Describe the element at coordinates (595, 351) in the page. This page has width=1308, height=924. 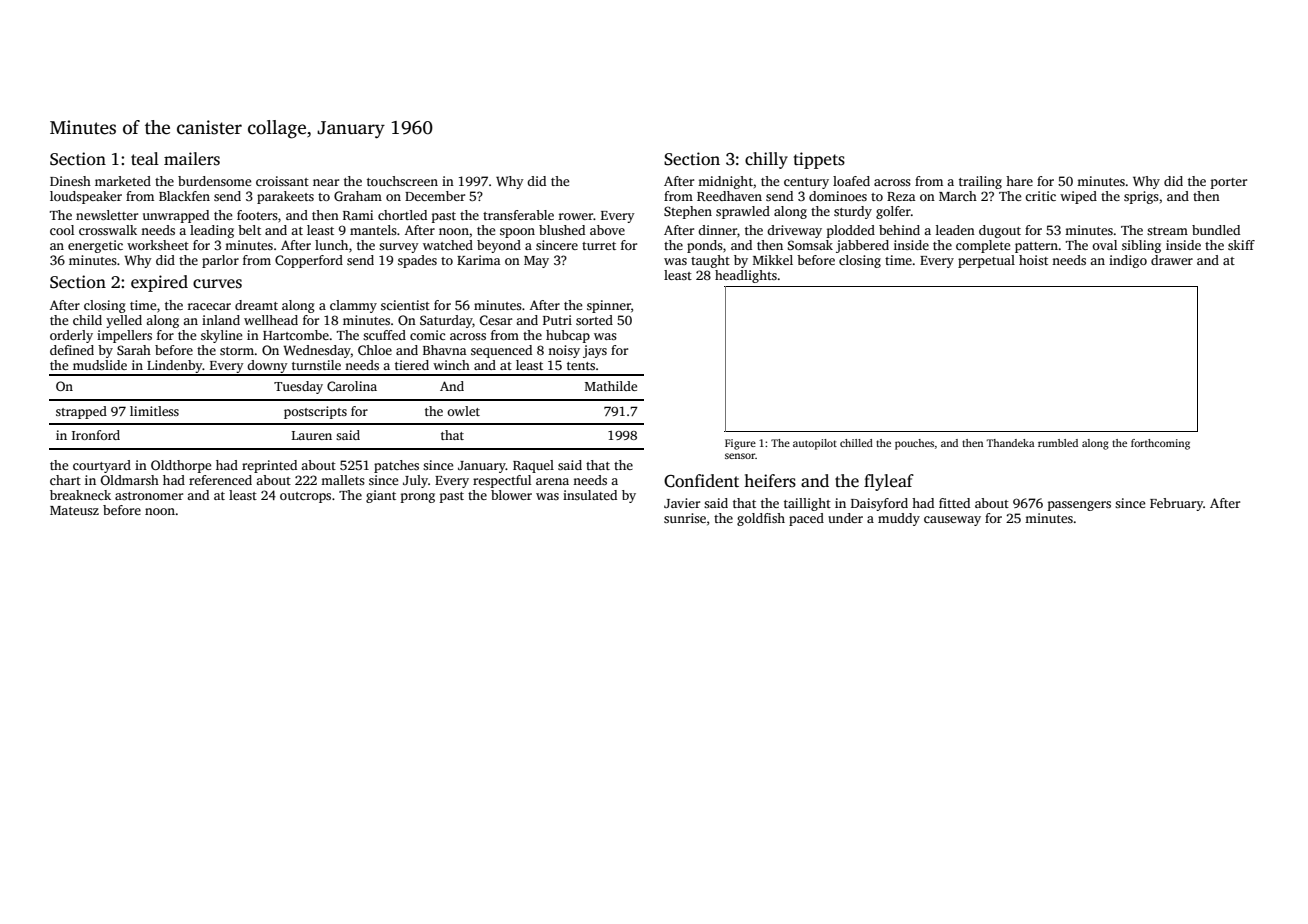
I see `jays` at that location.
